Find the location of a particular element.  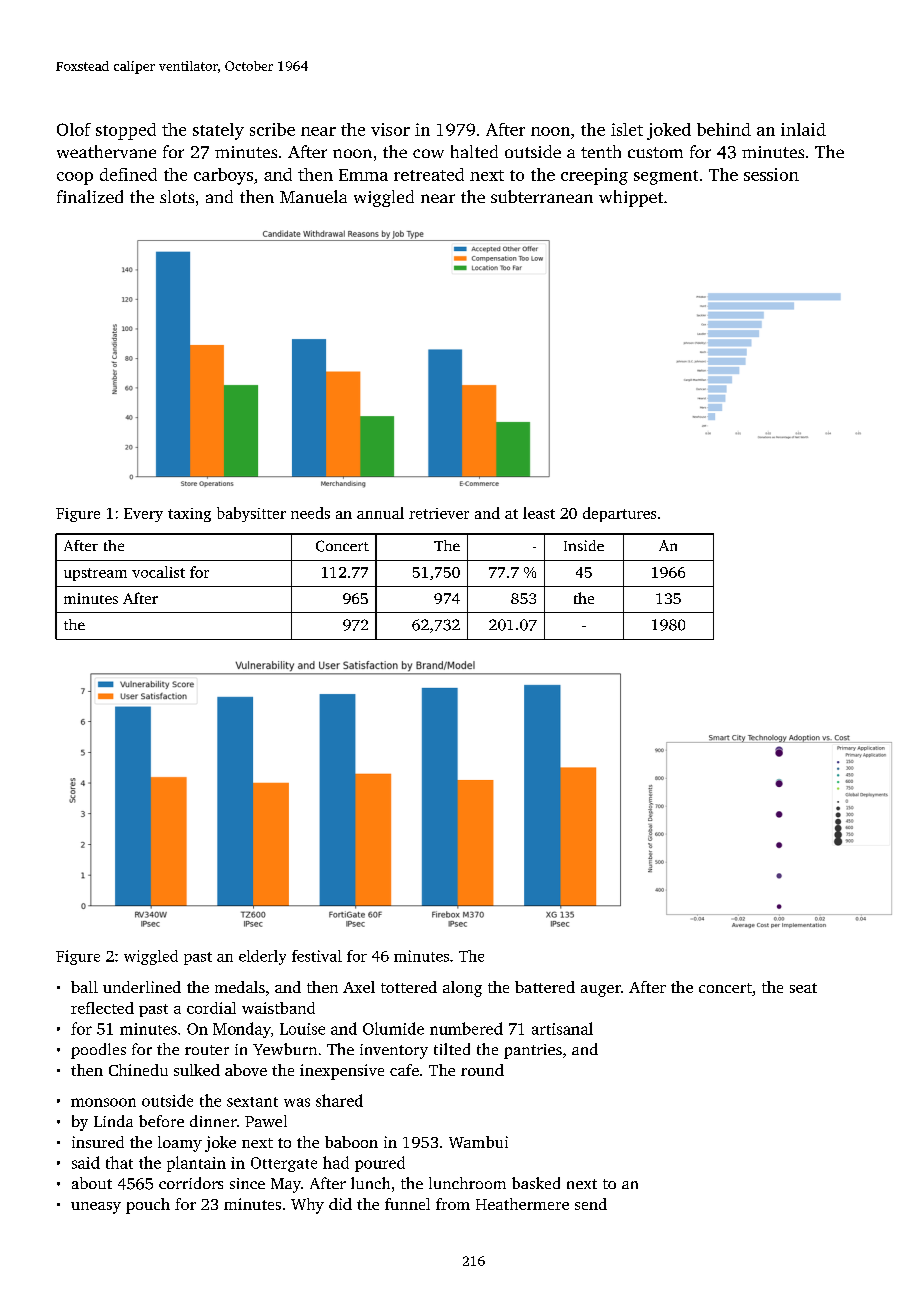

Why is located at coordinates (307, 1206).
